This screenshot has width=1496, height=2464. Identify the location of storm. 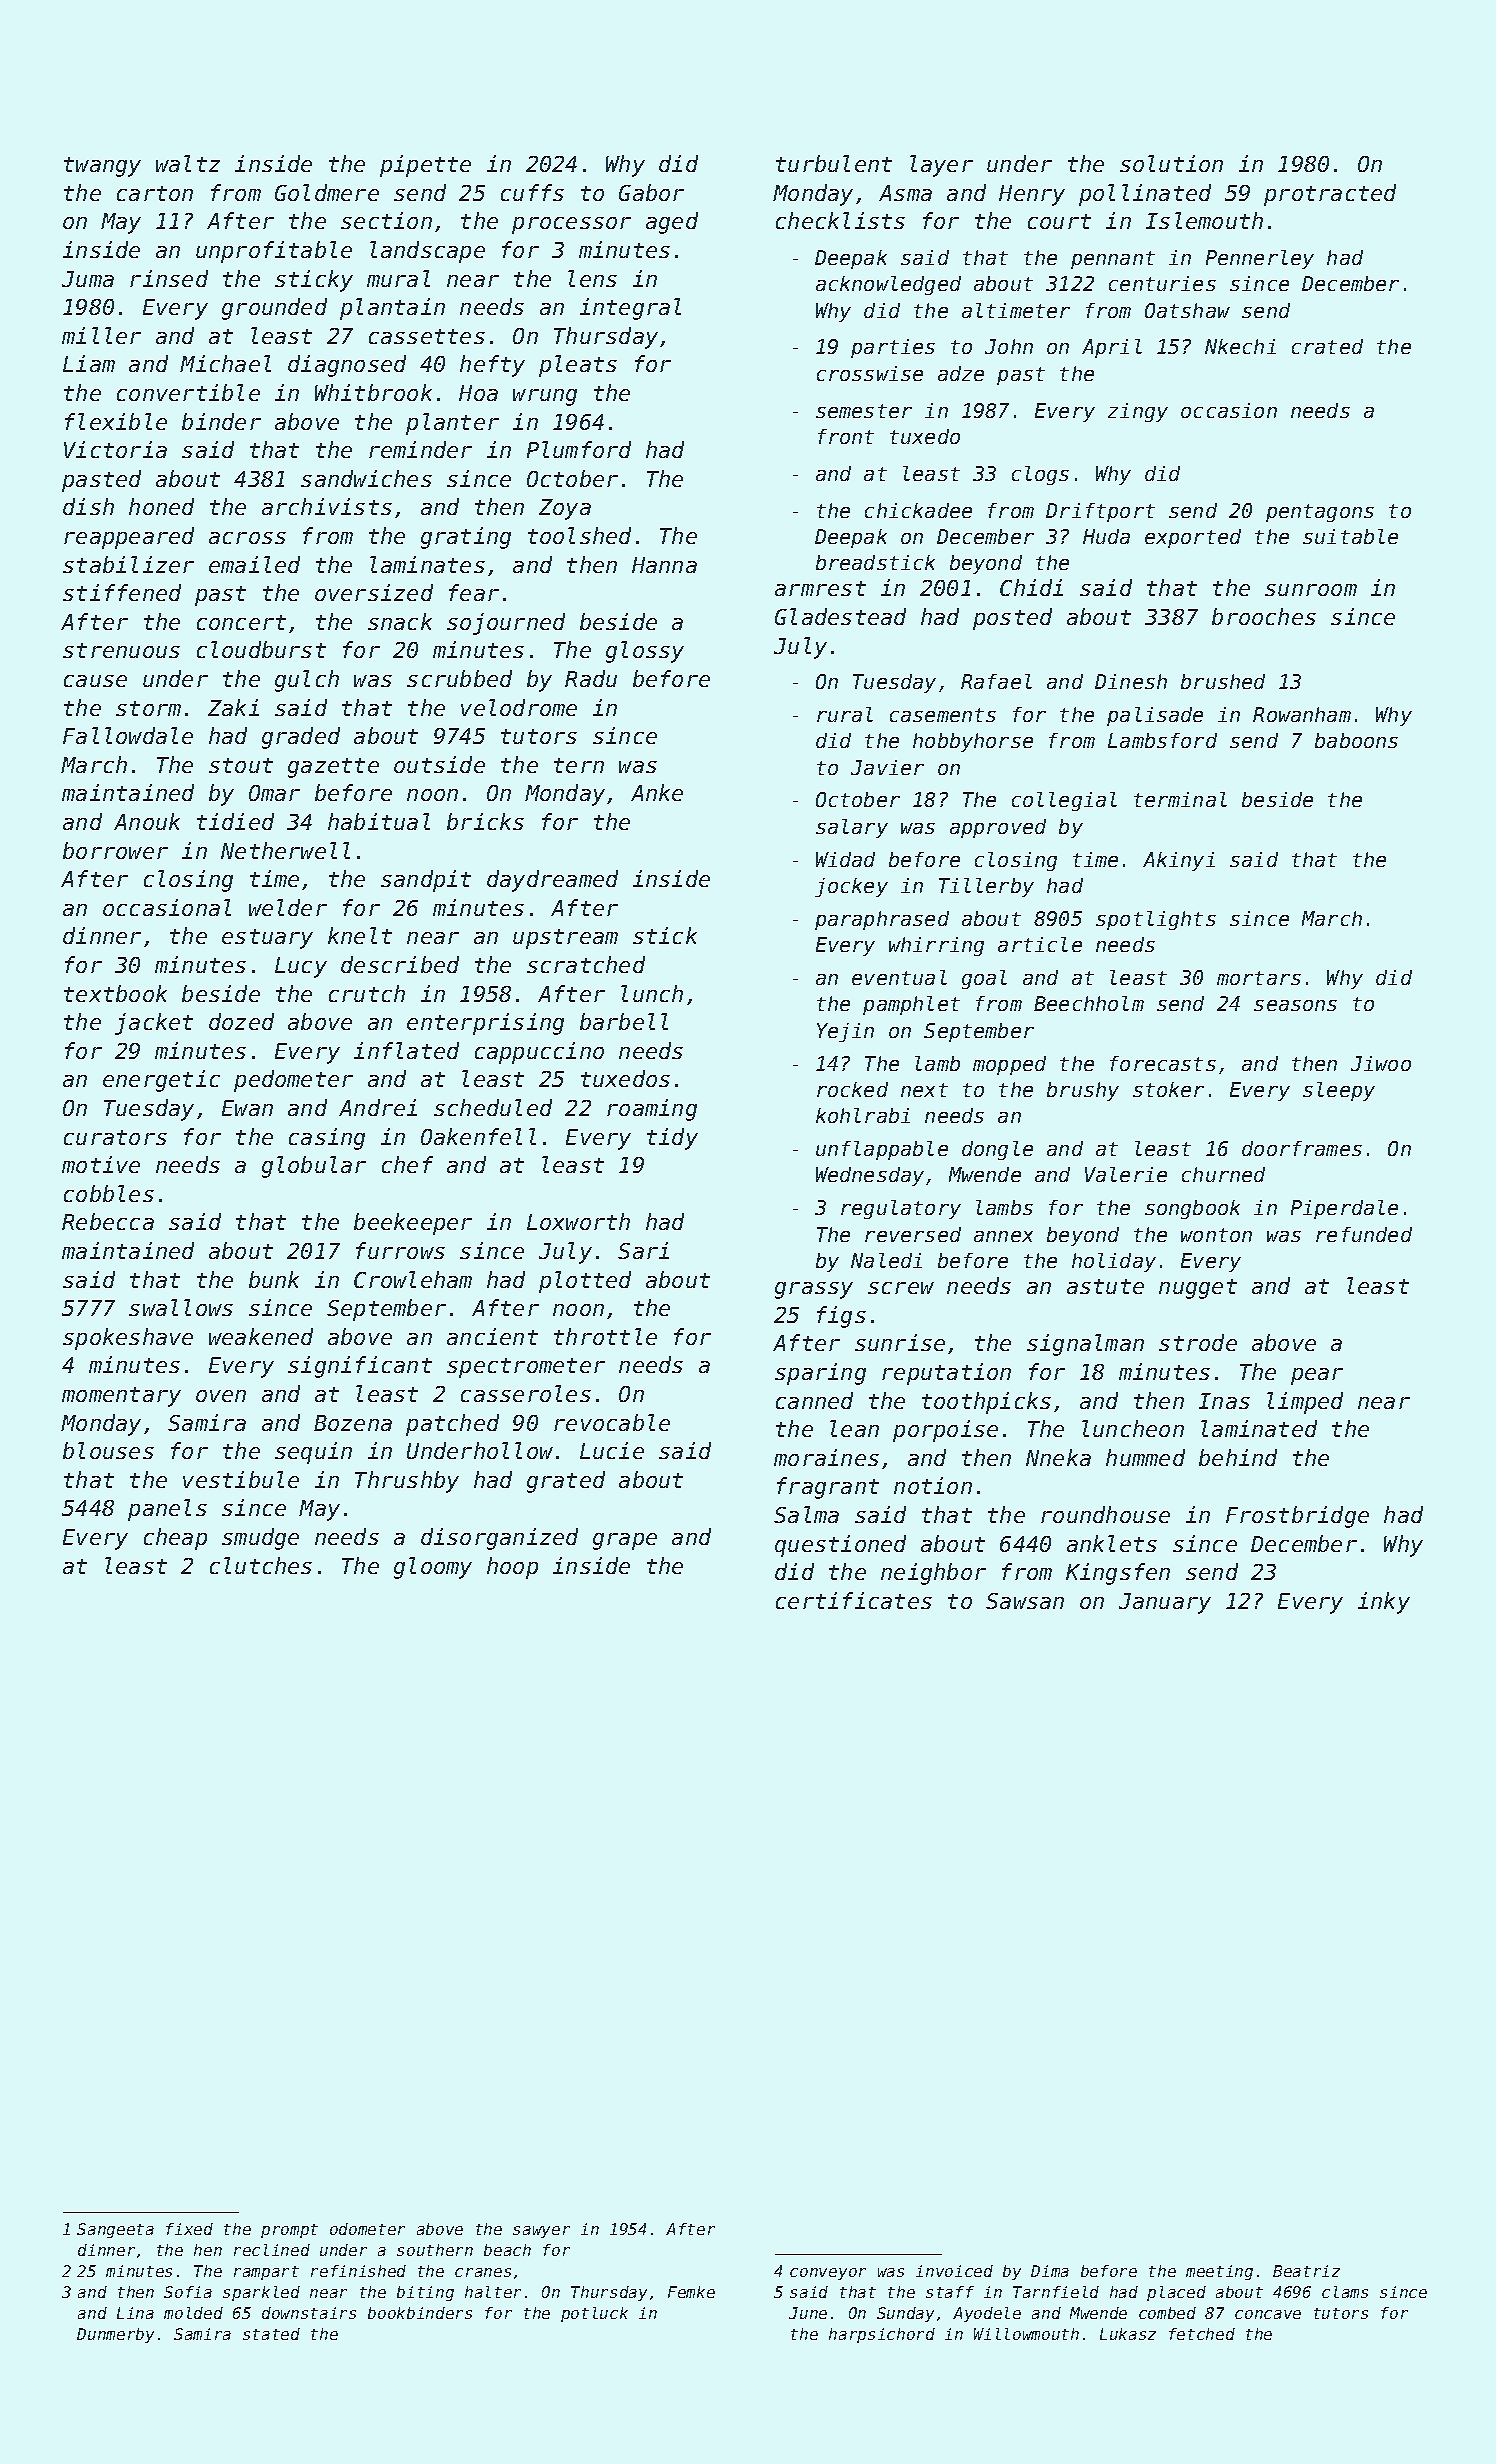
(148, 708).
